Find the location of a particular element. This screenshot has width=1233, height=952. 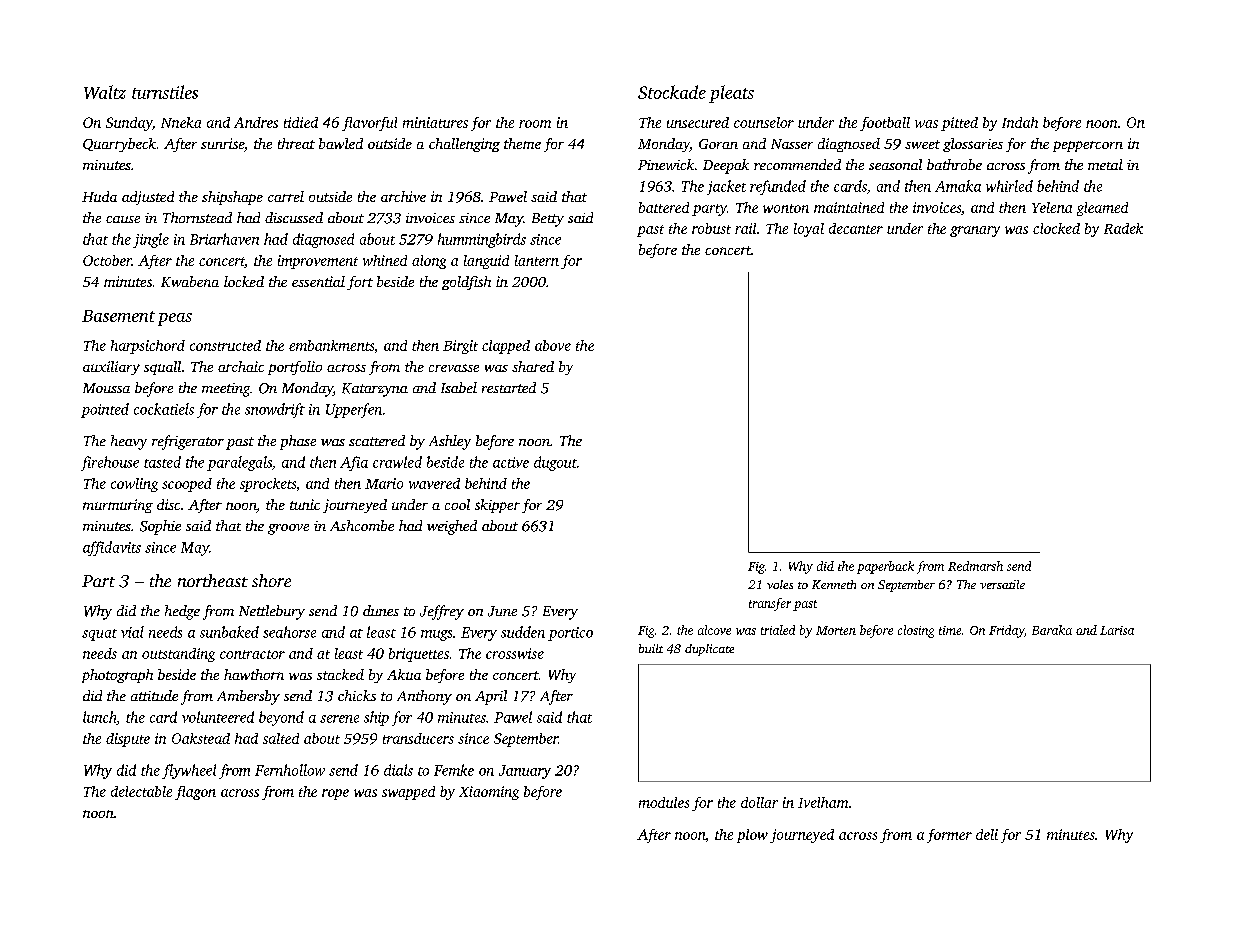

turnstiles is located at coordinates (165, 92).
